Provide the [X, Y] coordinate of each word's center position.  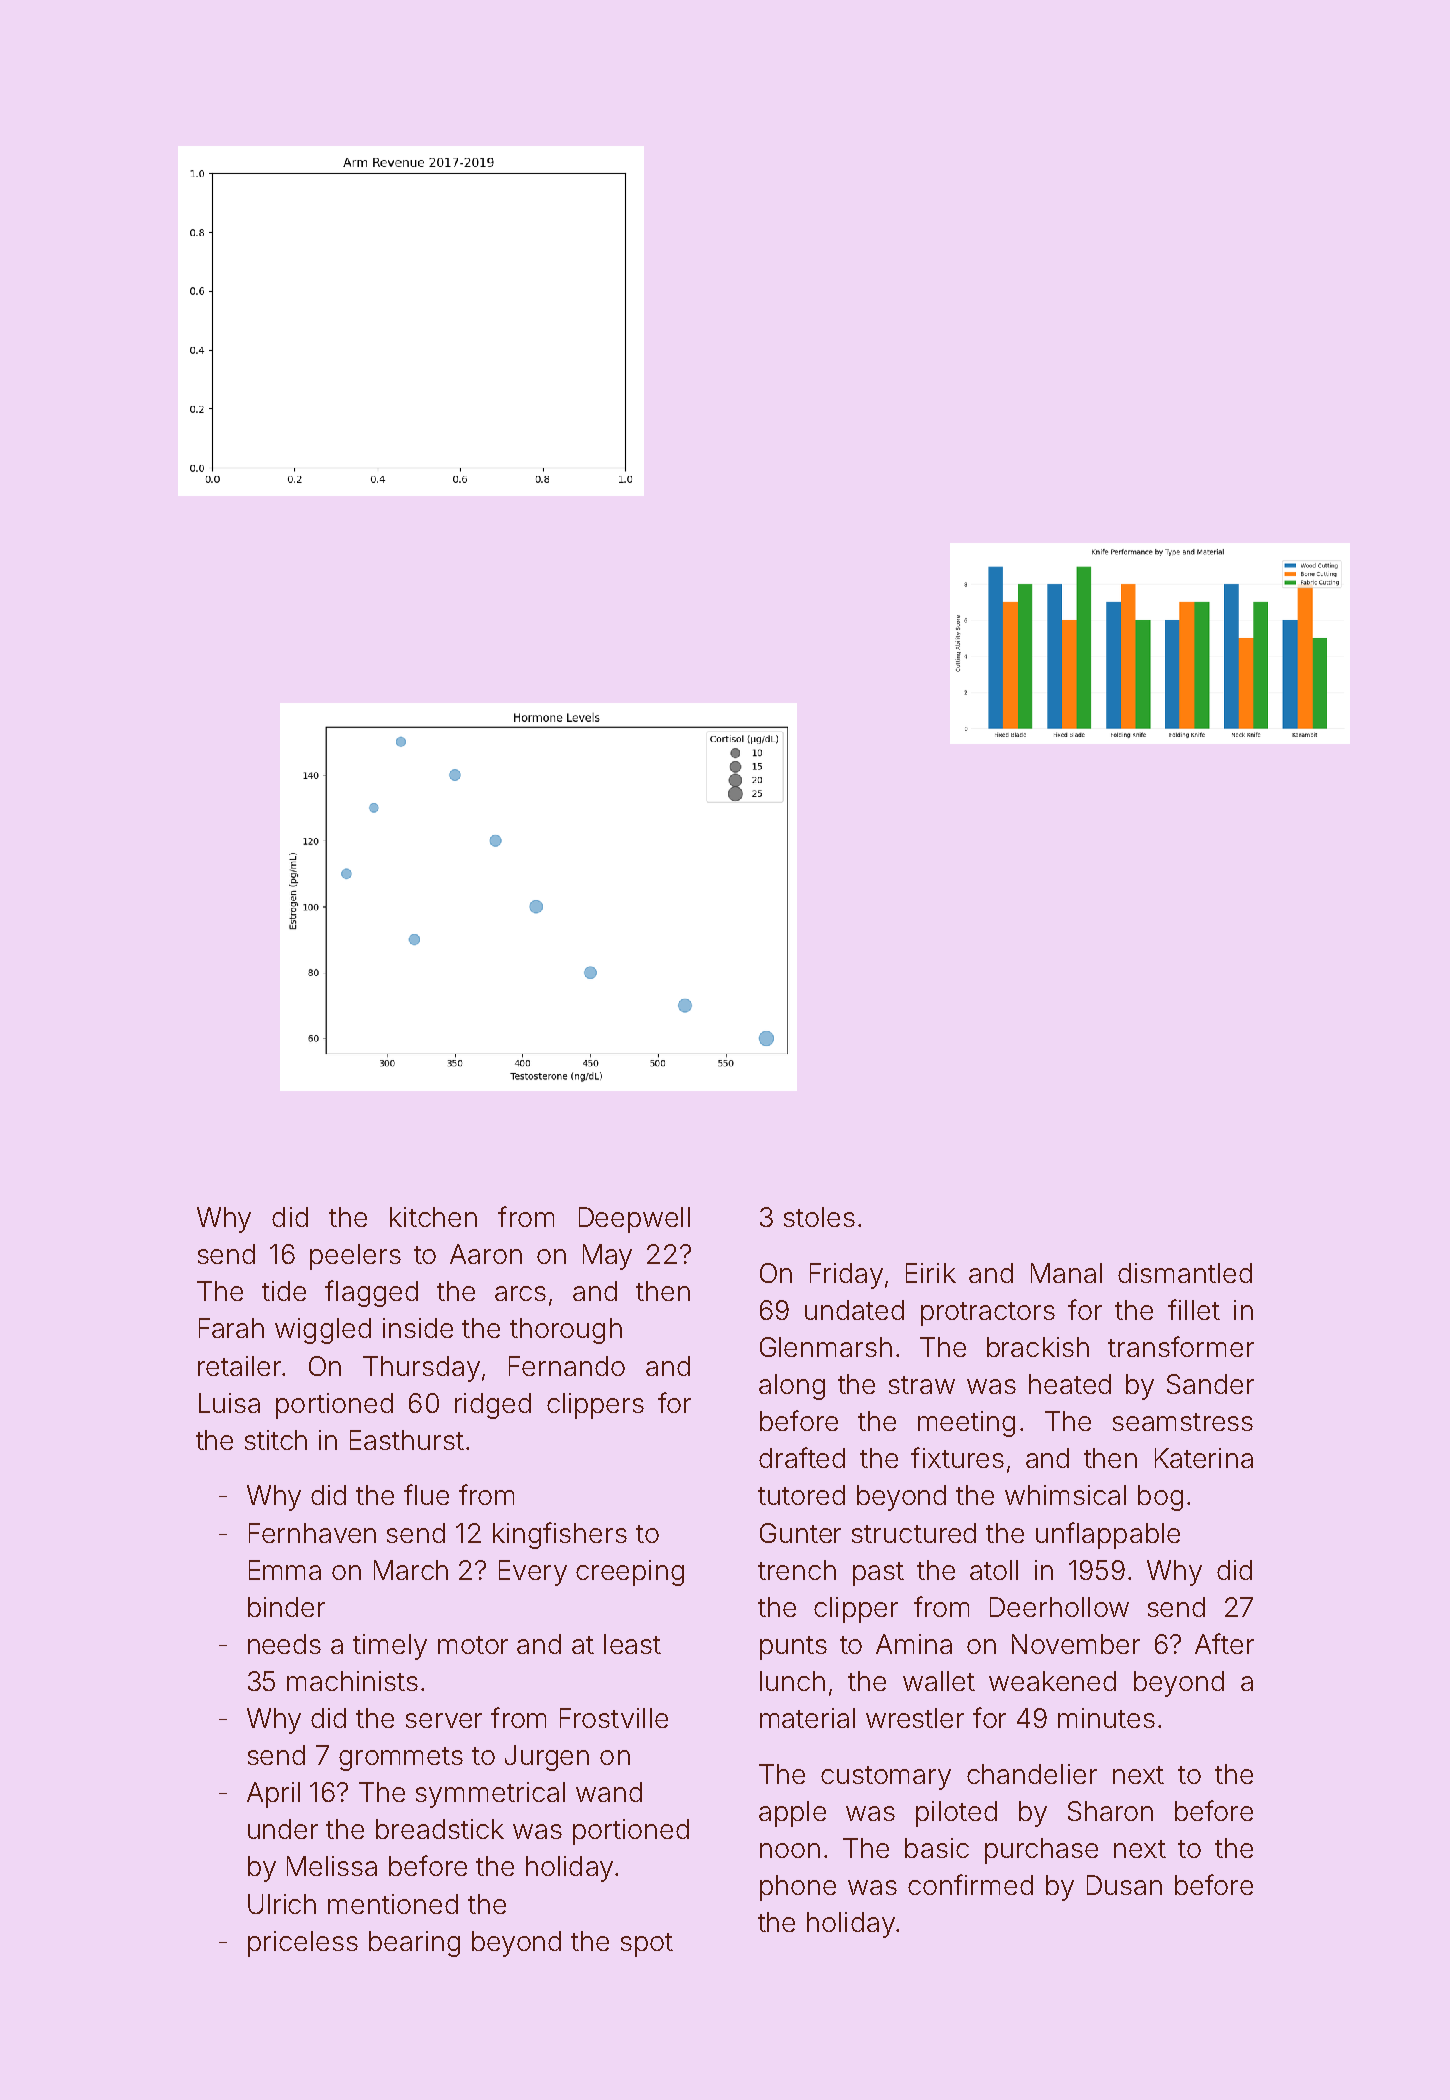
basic [937, 1848]
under [283, 1829]
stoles [819, 1217]
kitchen [433, 1217]
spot [647, 1945]
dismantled [1185, 1273]
